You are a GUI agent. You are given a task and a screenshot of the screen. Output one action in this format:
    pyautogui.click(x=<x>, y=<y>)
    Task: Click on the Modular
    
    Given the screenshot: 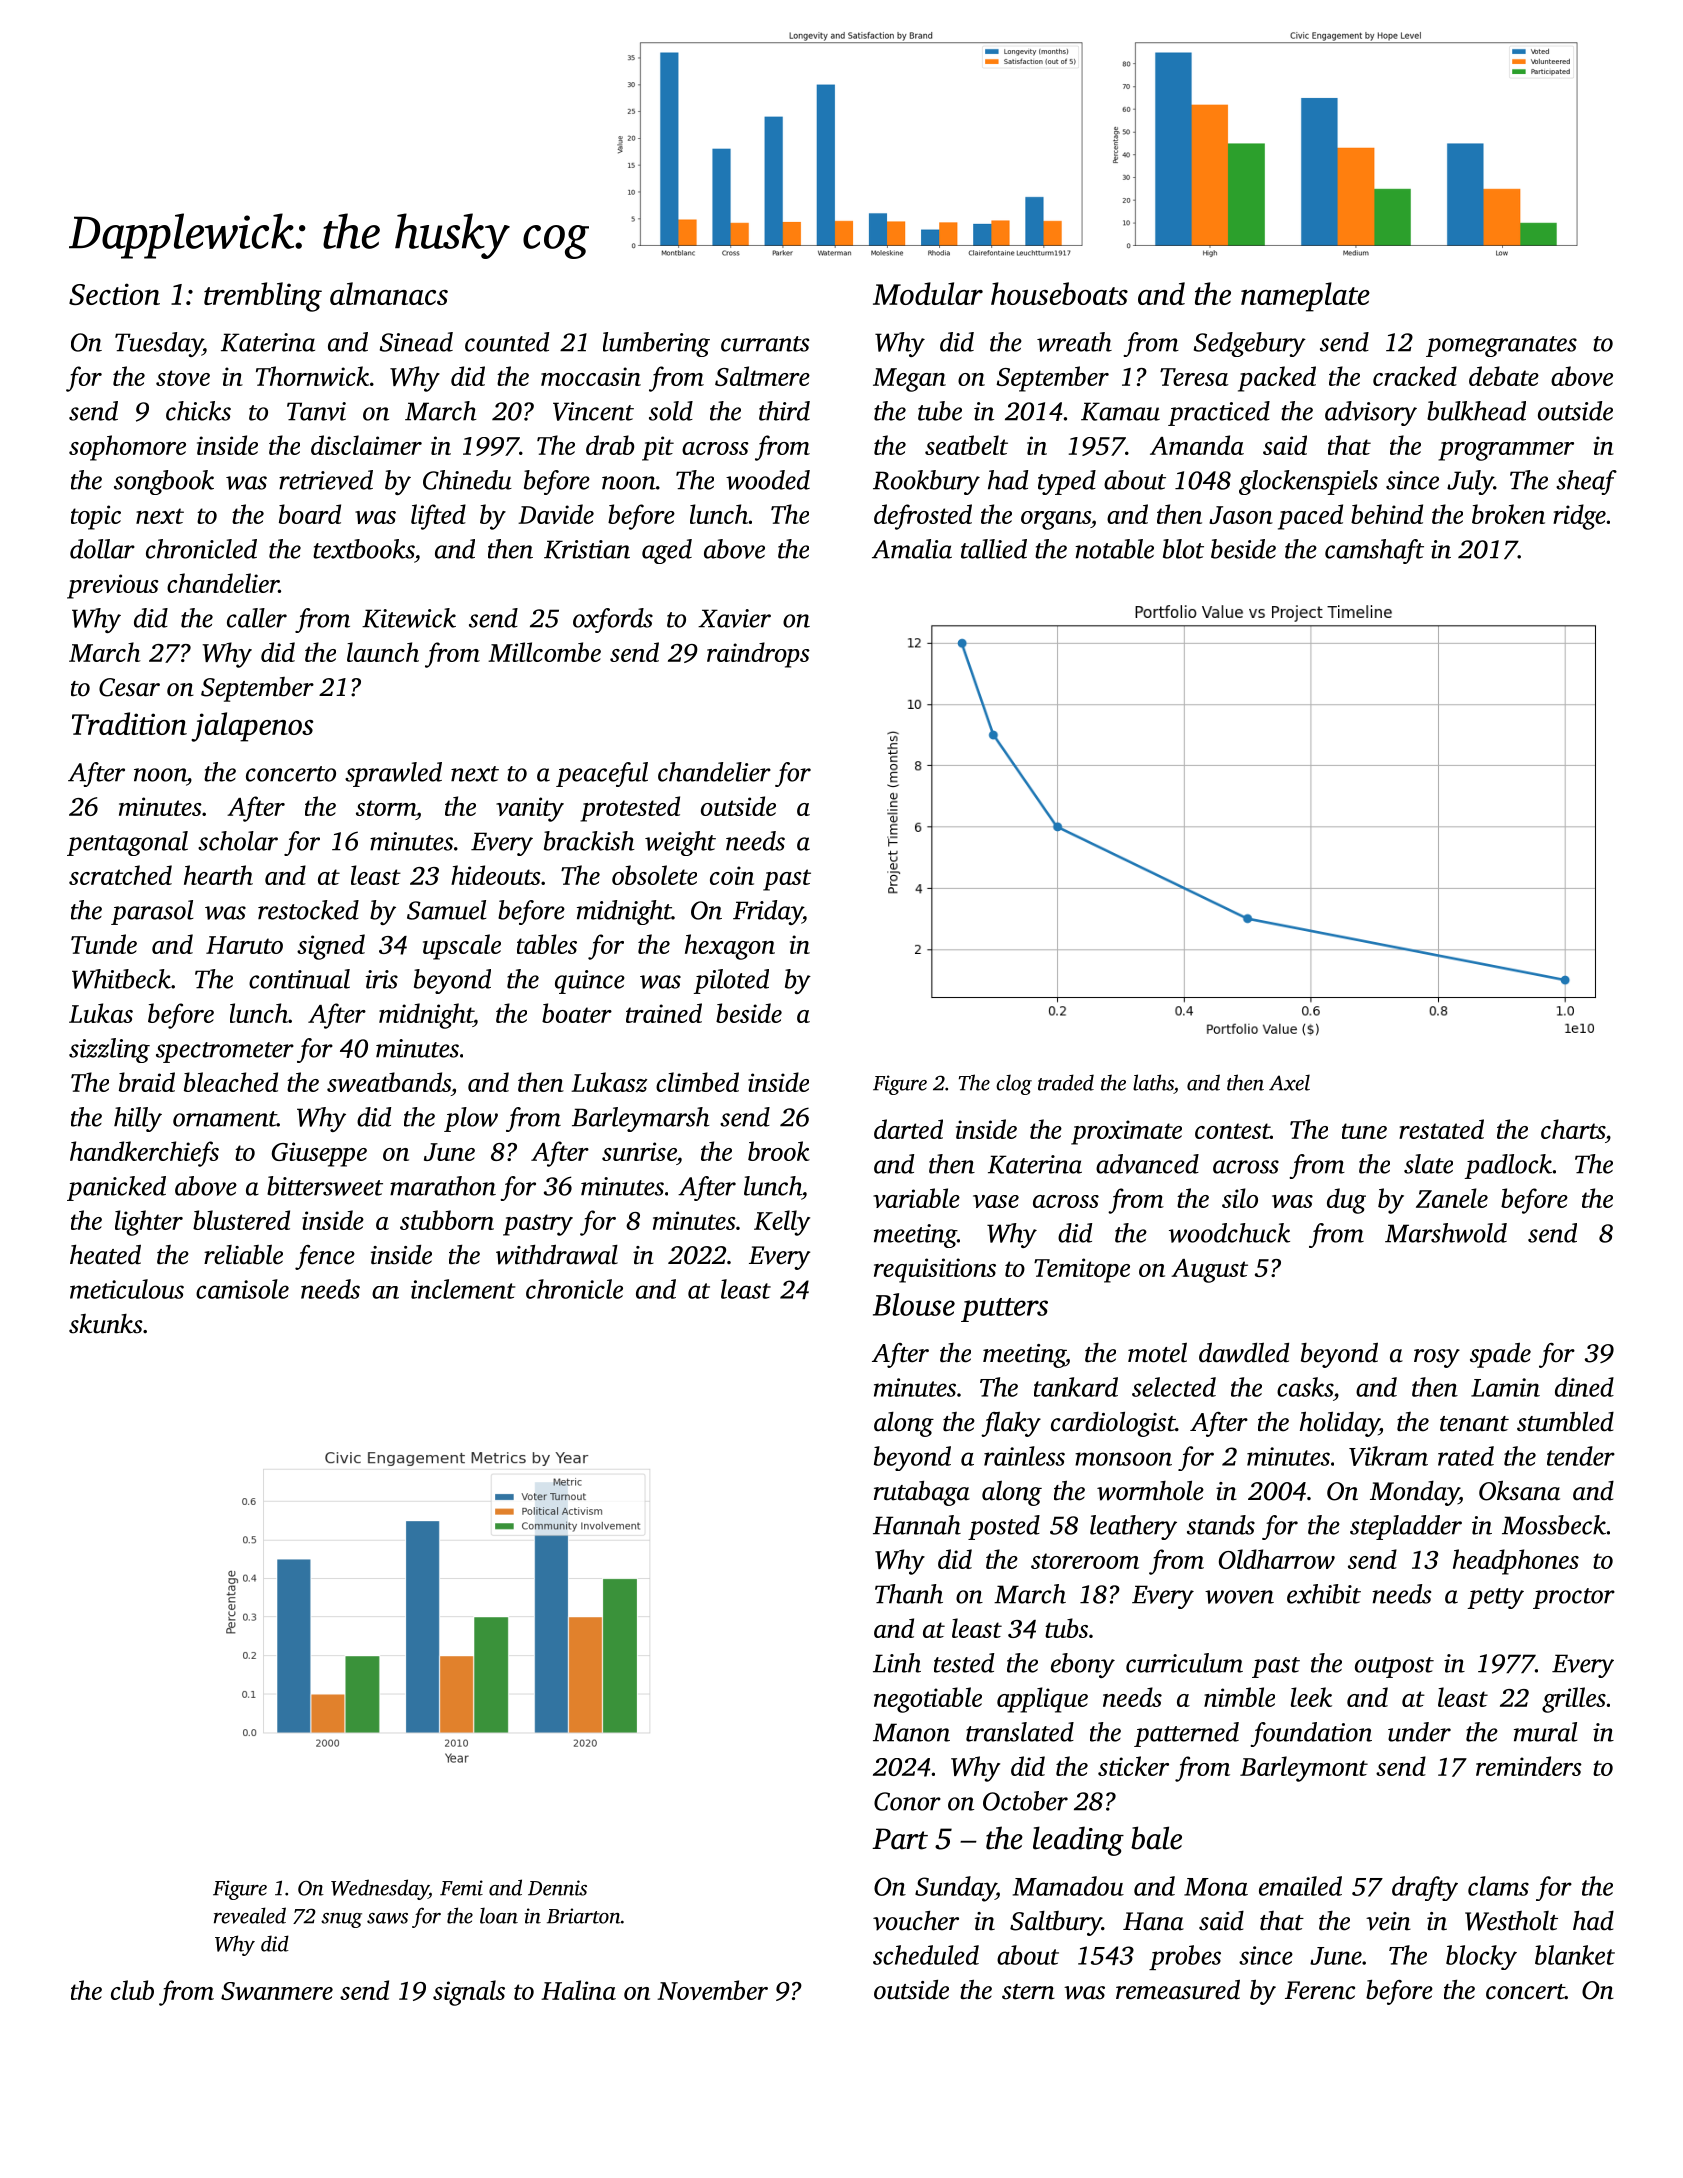 What is the action you would take?
    pyautogui.click(x=928, y=293)
